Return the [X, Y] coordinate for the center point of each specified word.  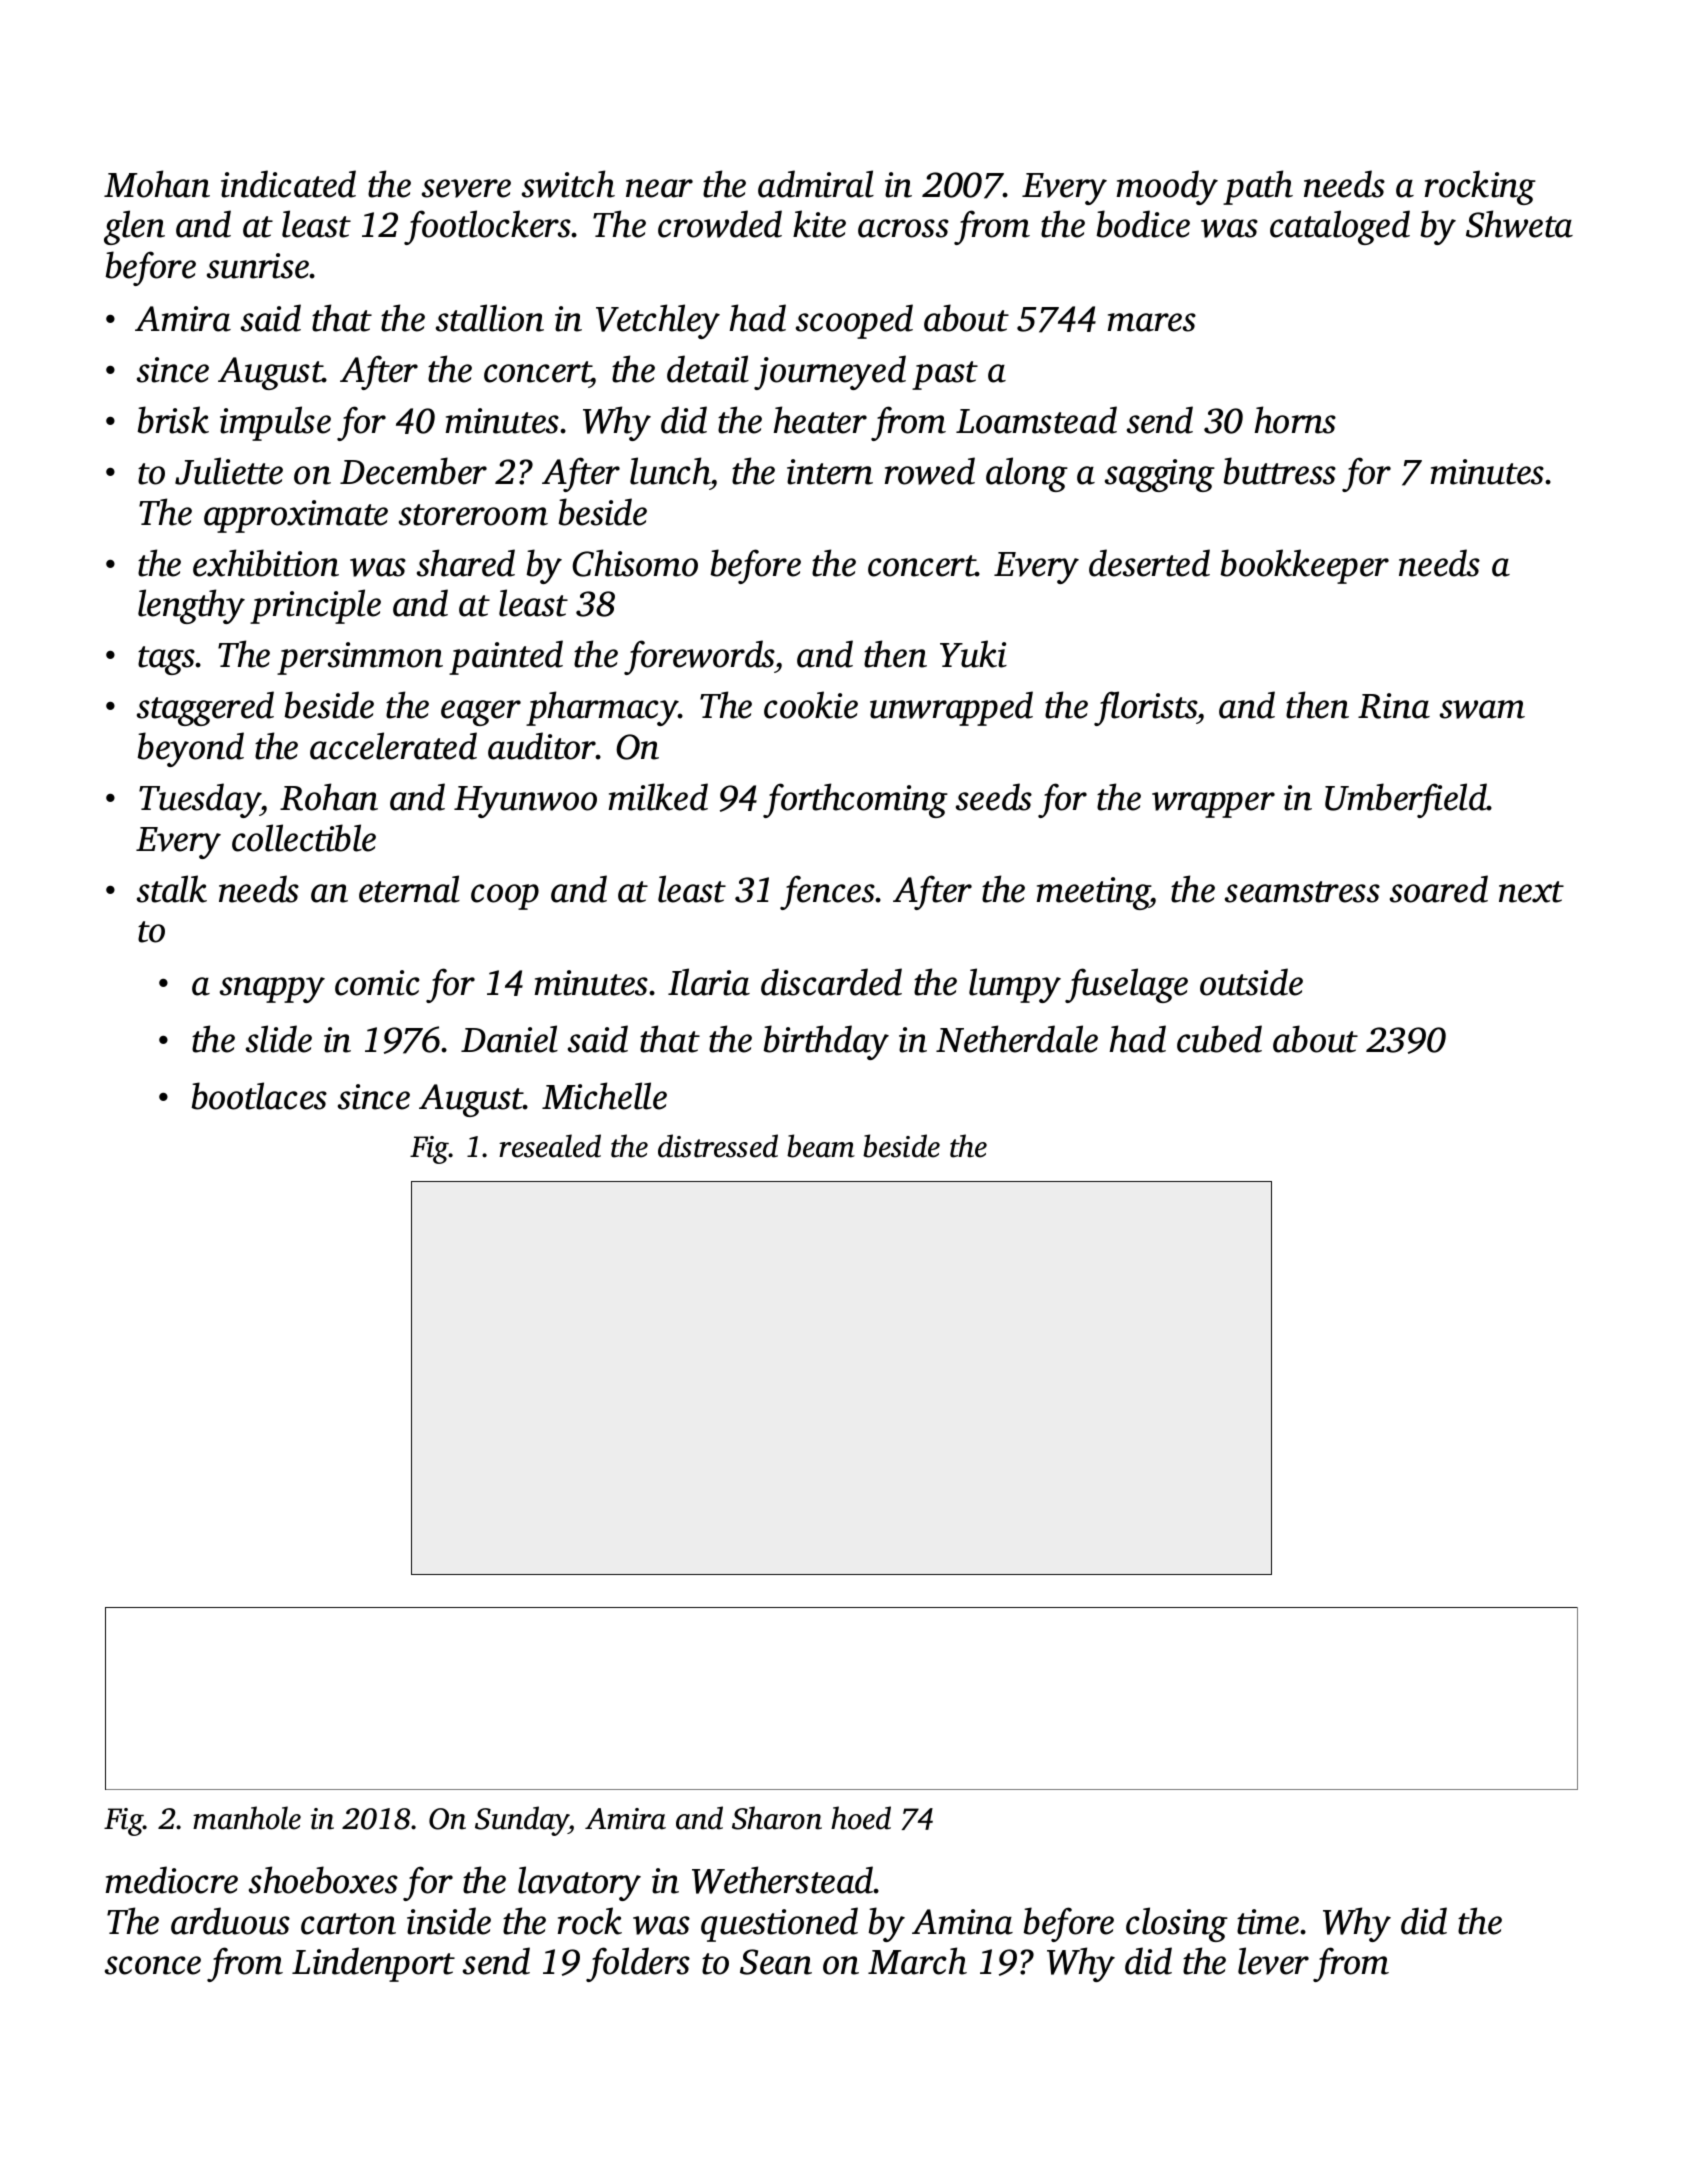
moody [1167, 187]
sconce [153, 1965]
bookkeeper [1305, 566]
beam [821, 1146]
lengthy [191, 606]
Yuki [973, 654]
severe [466, 188]
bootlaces [259, 1096]
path [1258, 187]
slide [279, 1039]
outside [1251, 982]
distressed [718, 1146]
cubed [1219, 1039]
